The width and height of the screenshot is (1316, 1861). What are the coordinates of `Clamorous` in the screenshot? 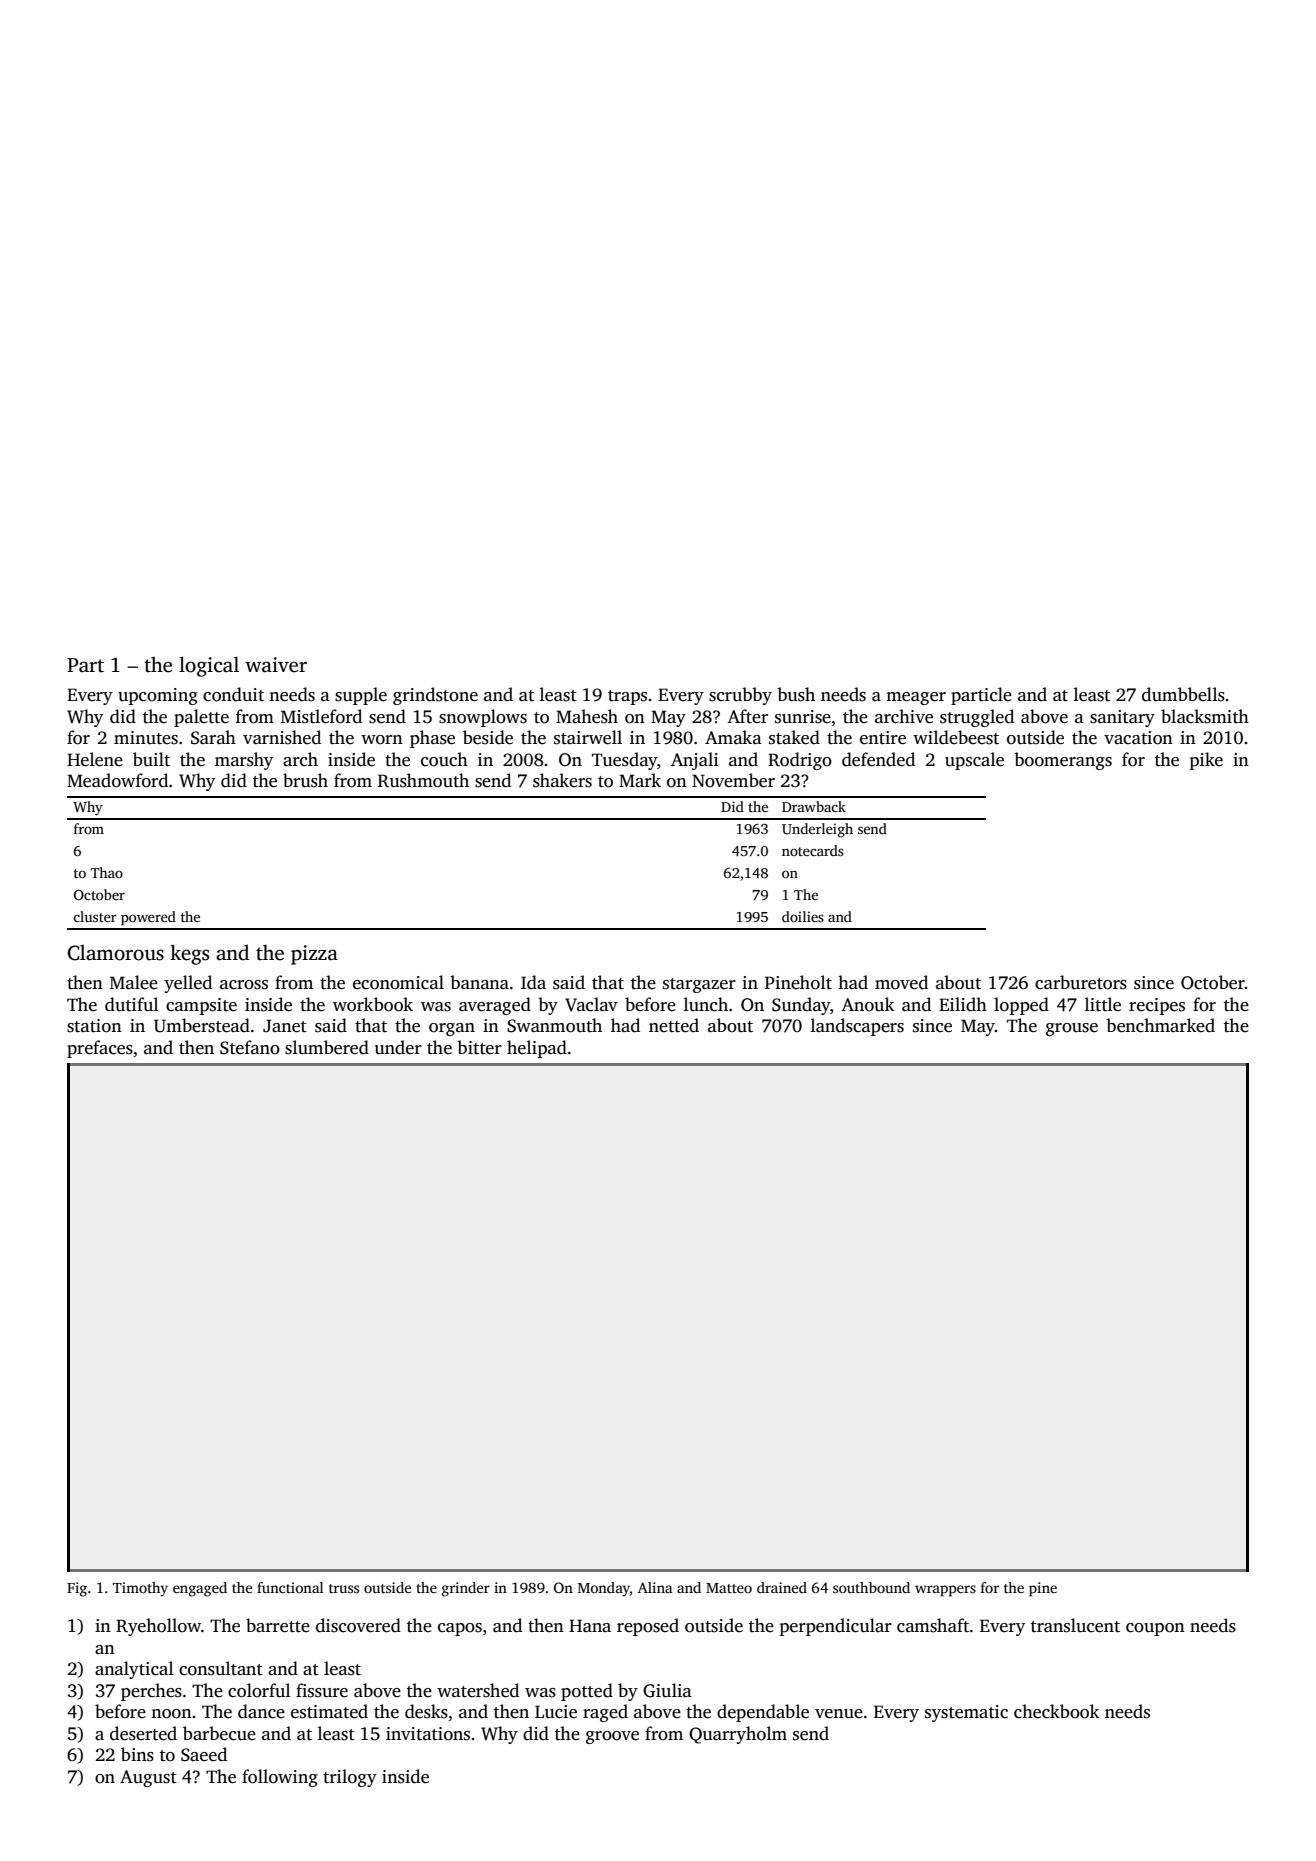 It's located at (115, 953).
